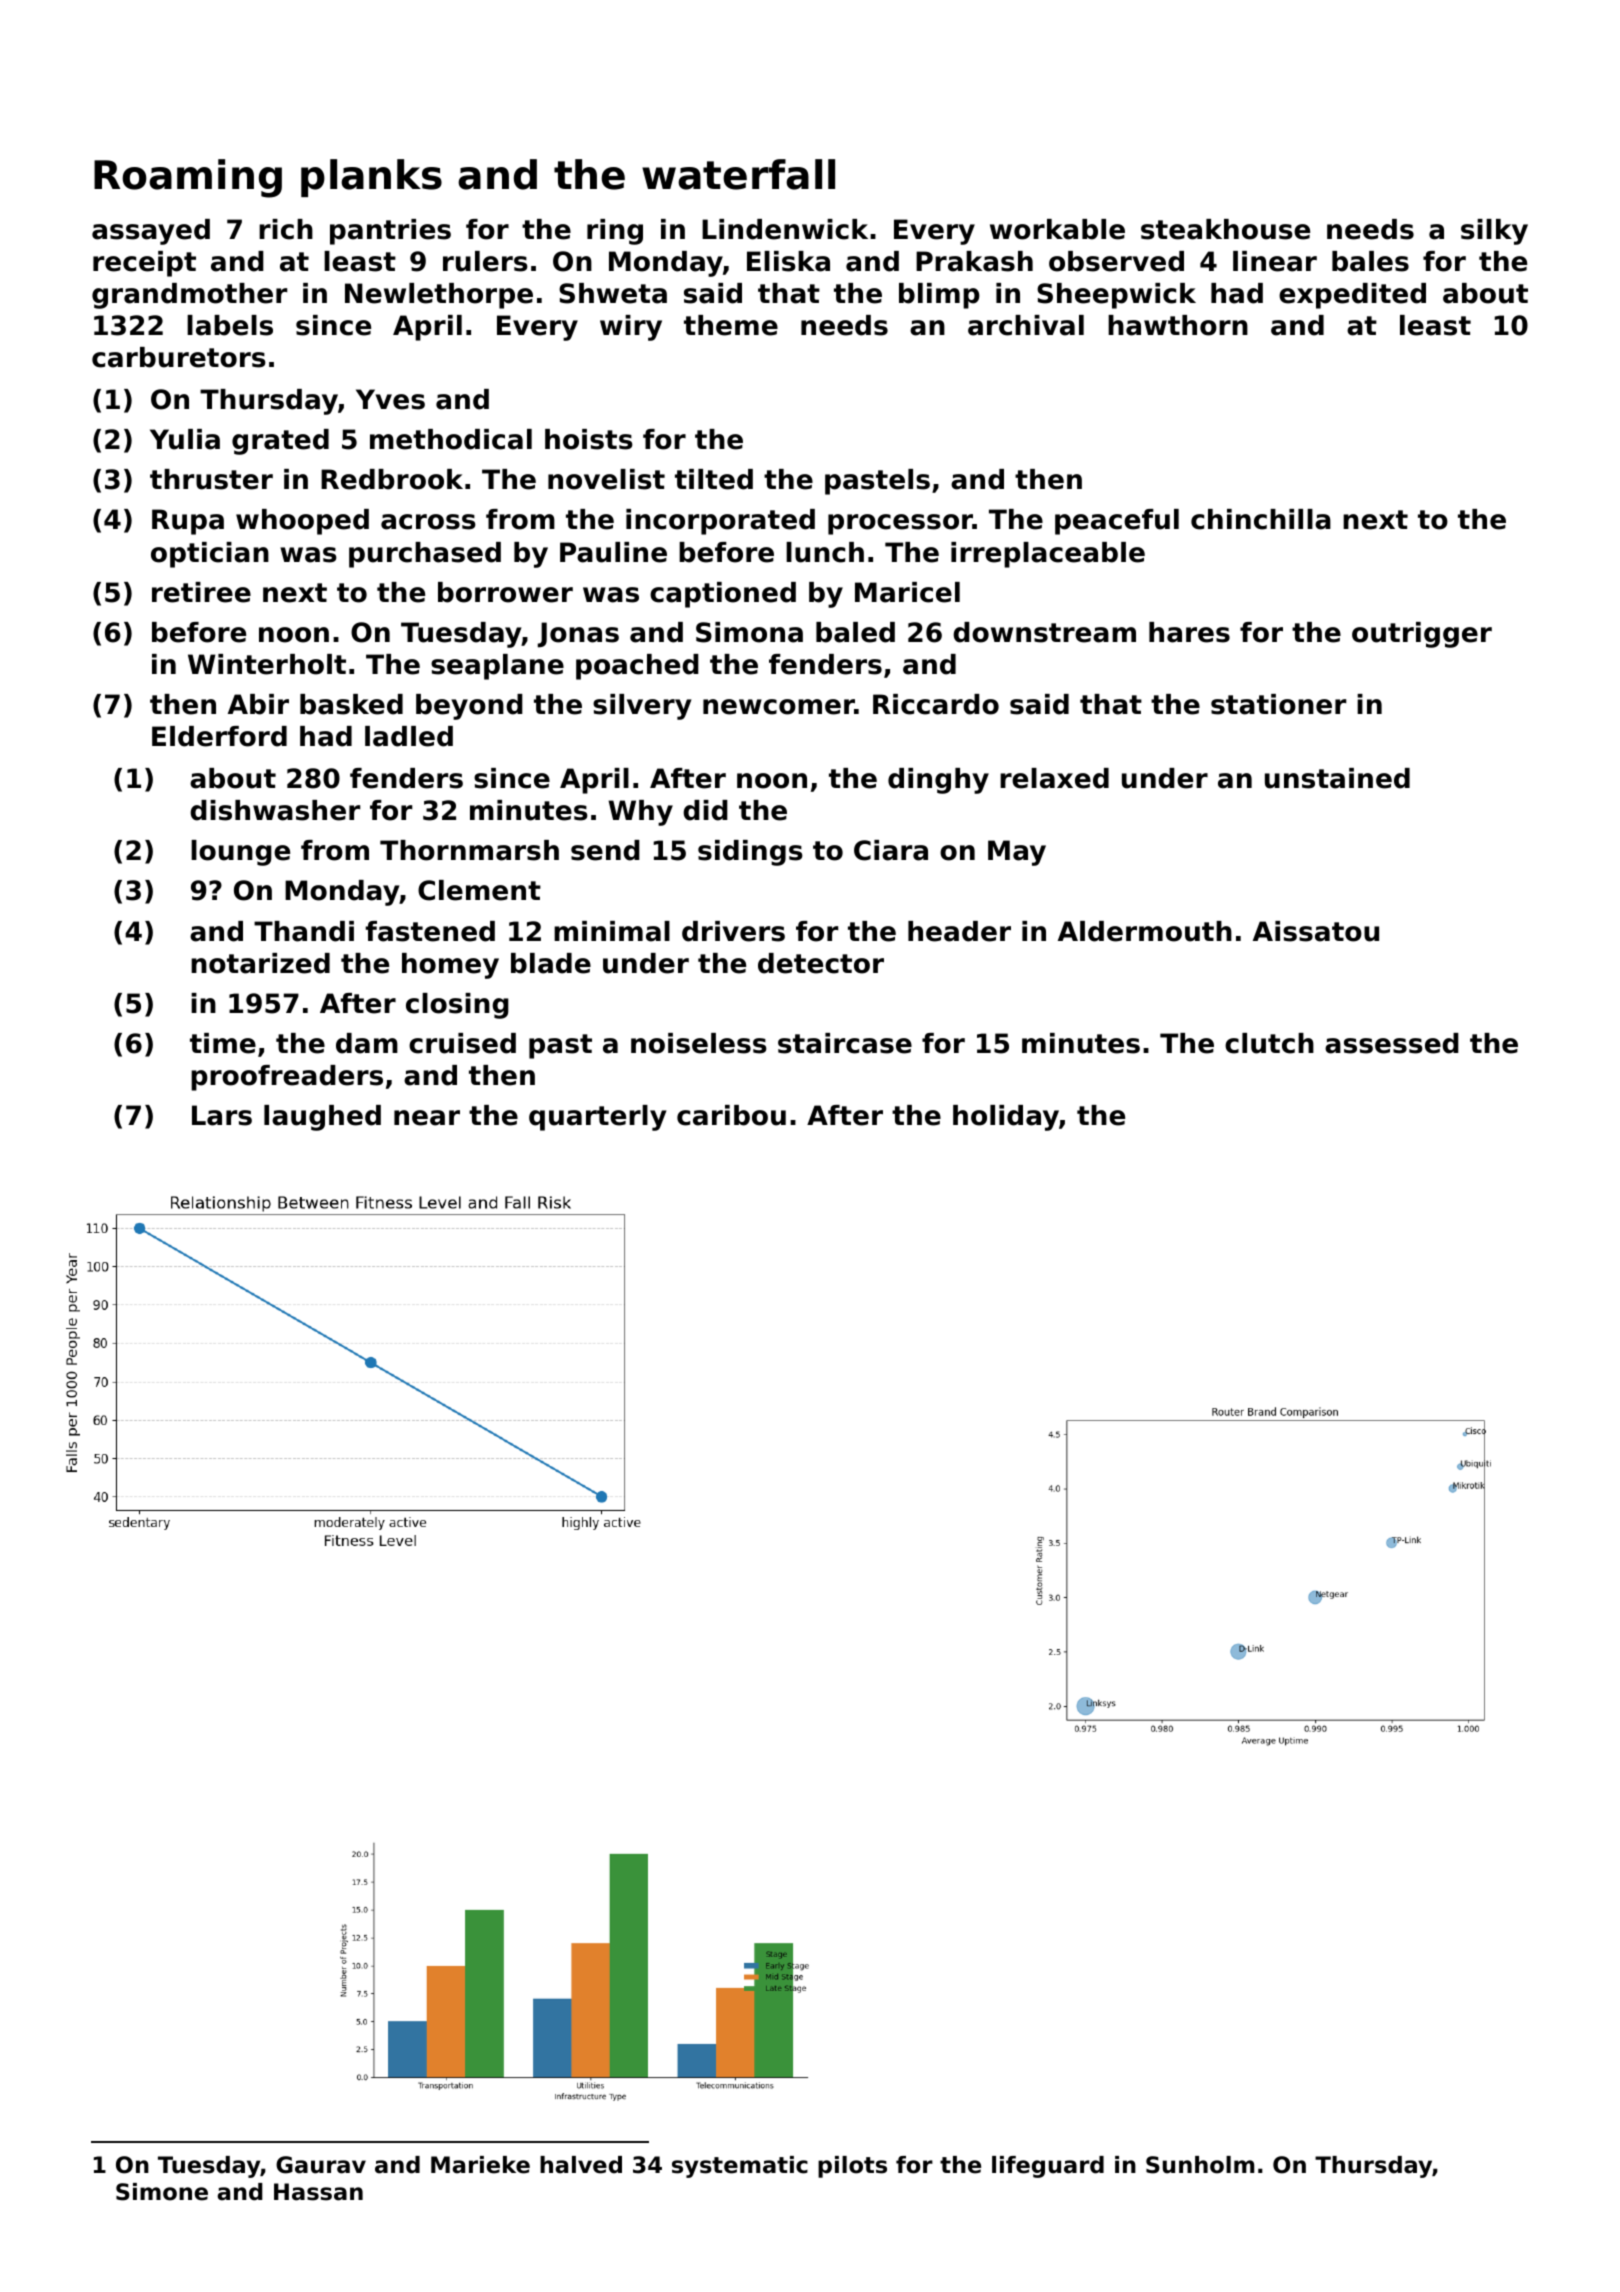 The width and height of the document is (1620, 2292). I want to click on systematic, so click(740, 2167).
